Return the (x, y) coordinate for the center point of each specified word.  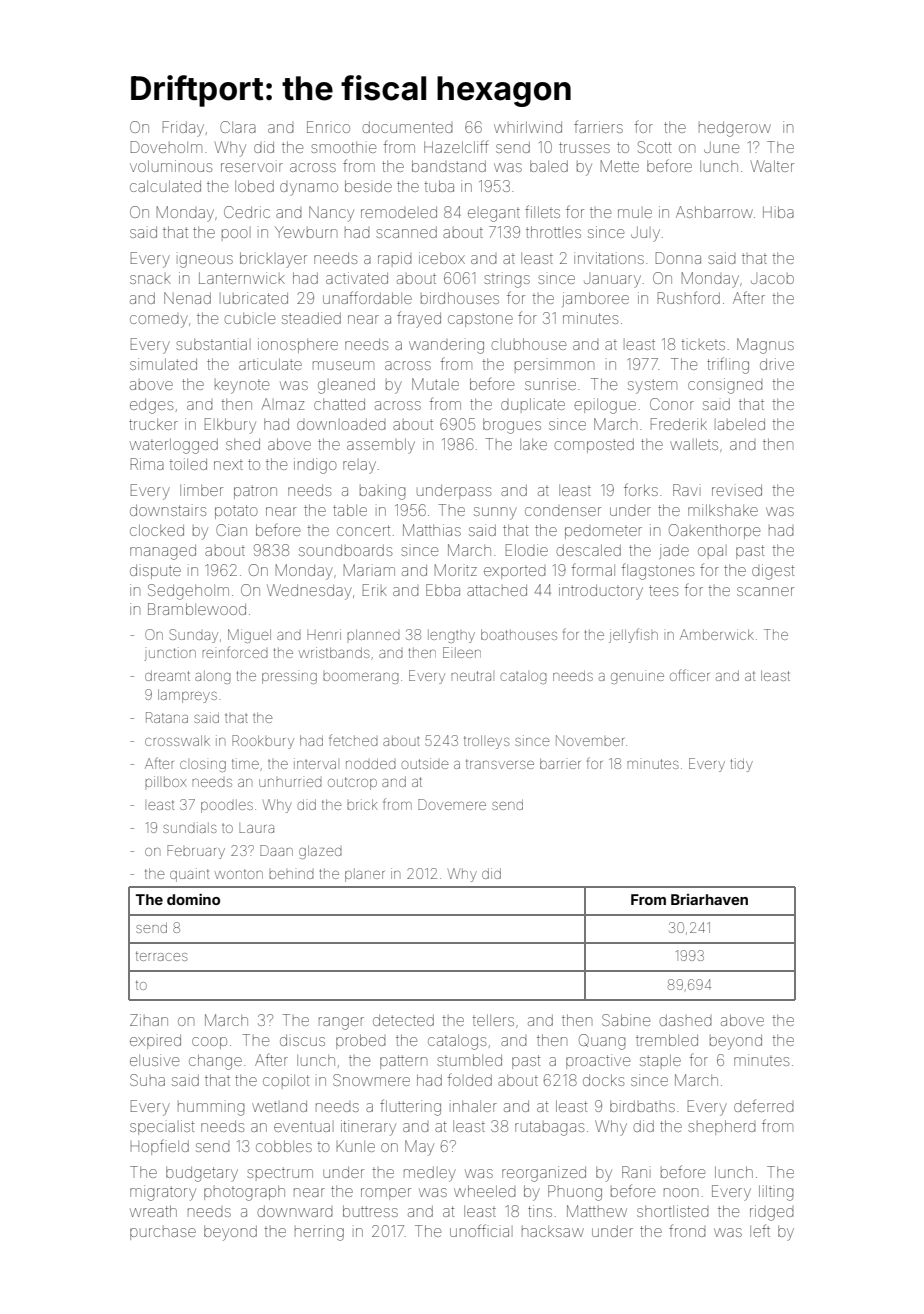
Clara (238, 127)
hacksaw (553, 1231)
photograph (244, 1193)
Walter (772, 166)
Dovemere (452, 804)
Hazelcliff (456, 146)
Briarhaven (709, 899)
